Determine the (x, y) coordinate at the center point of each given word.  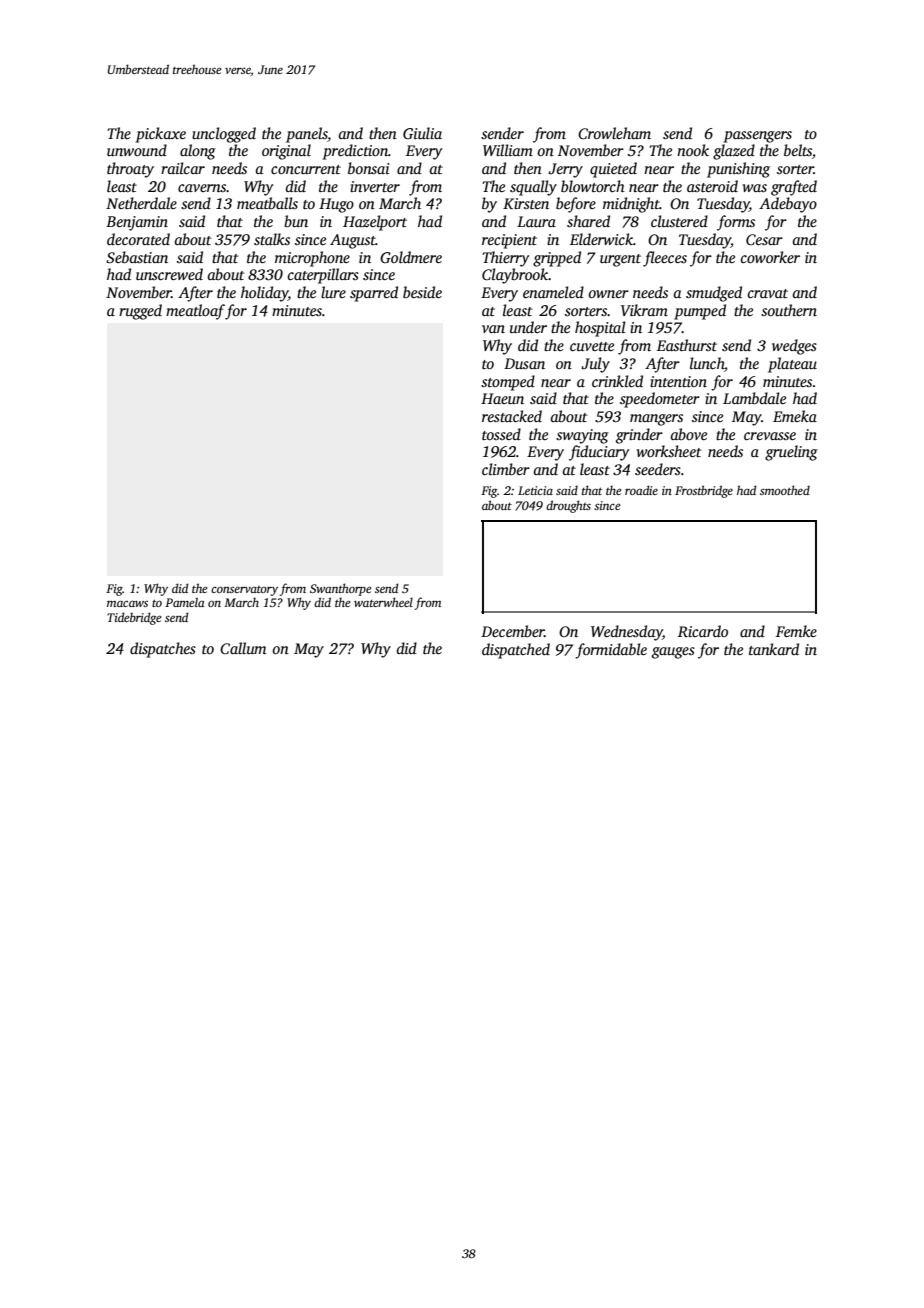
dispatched (516, 651)
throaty (130, 170)
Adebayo (788, 205)
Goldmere (411, 257)
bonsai (369, 168)
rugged (140, 312)
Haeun (502, 398)
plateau (792, 365)
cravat (767, 293)
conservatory (244, 591)
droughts (568, 506)
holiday (264, 294)
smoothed (785, 490)
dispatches (163, 650)
